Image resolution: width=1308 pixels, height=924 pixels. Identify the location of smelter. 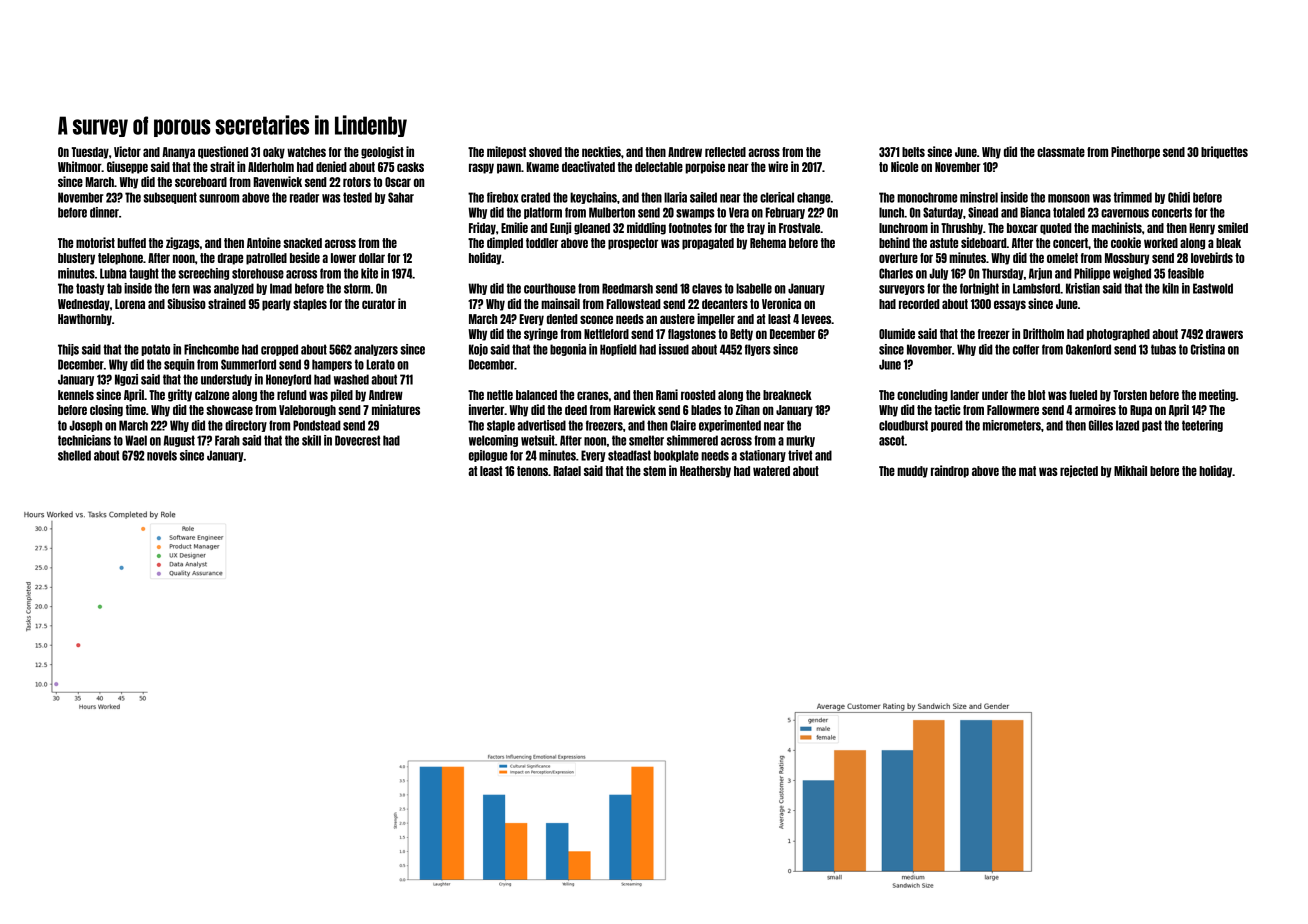
(646, 440).
